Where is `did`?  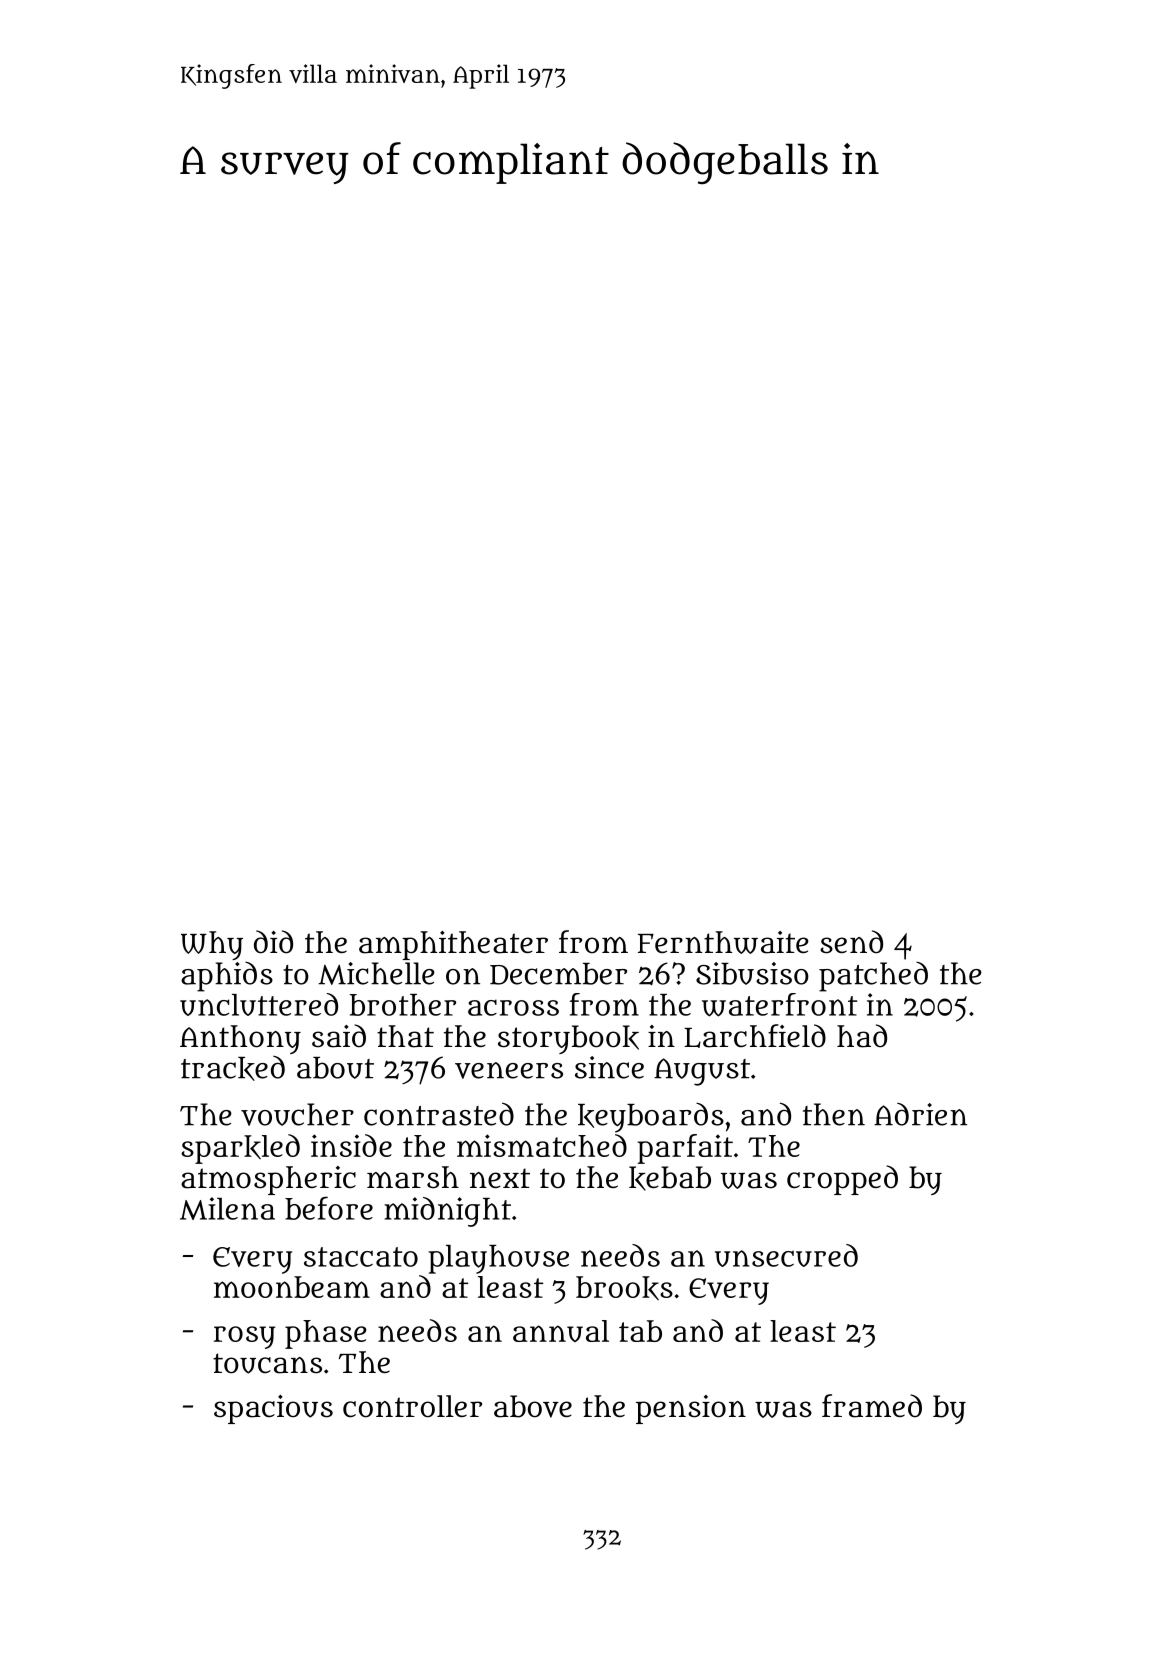 did is located at coordinates (273, 942).
